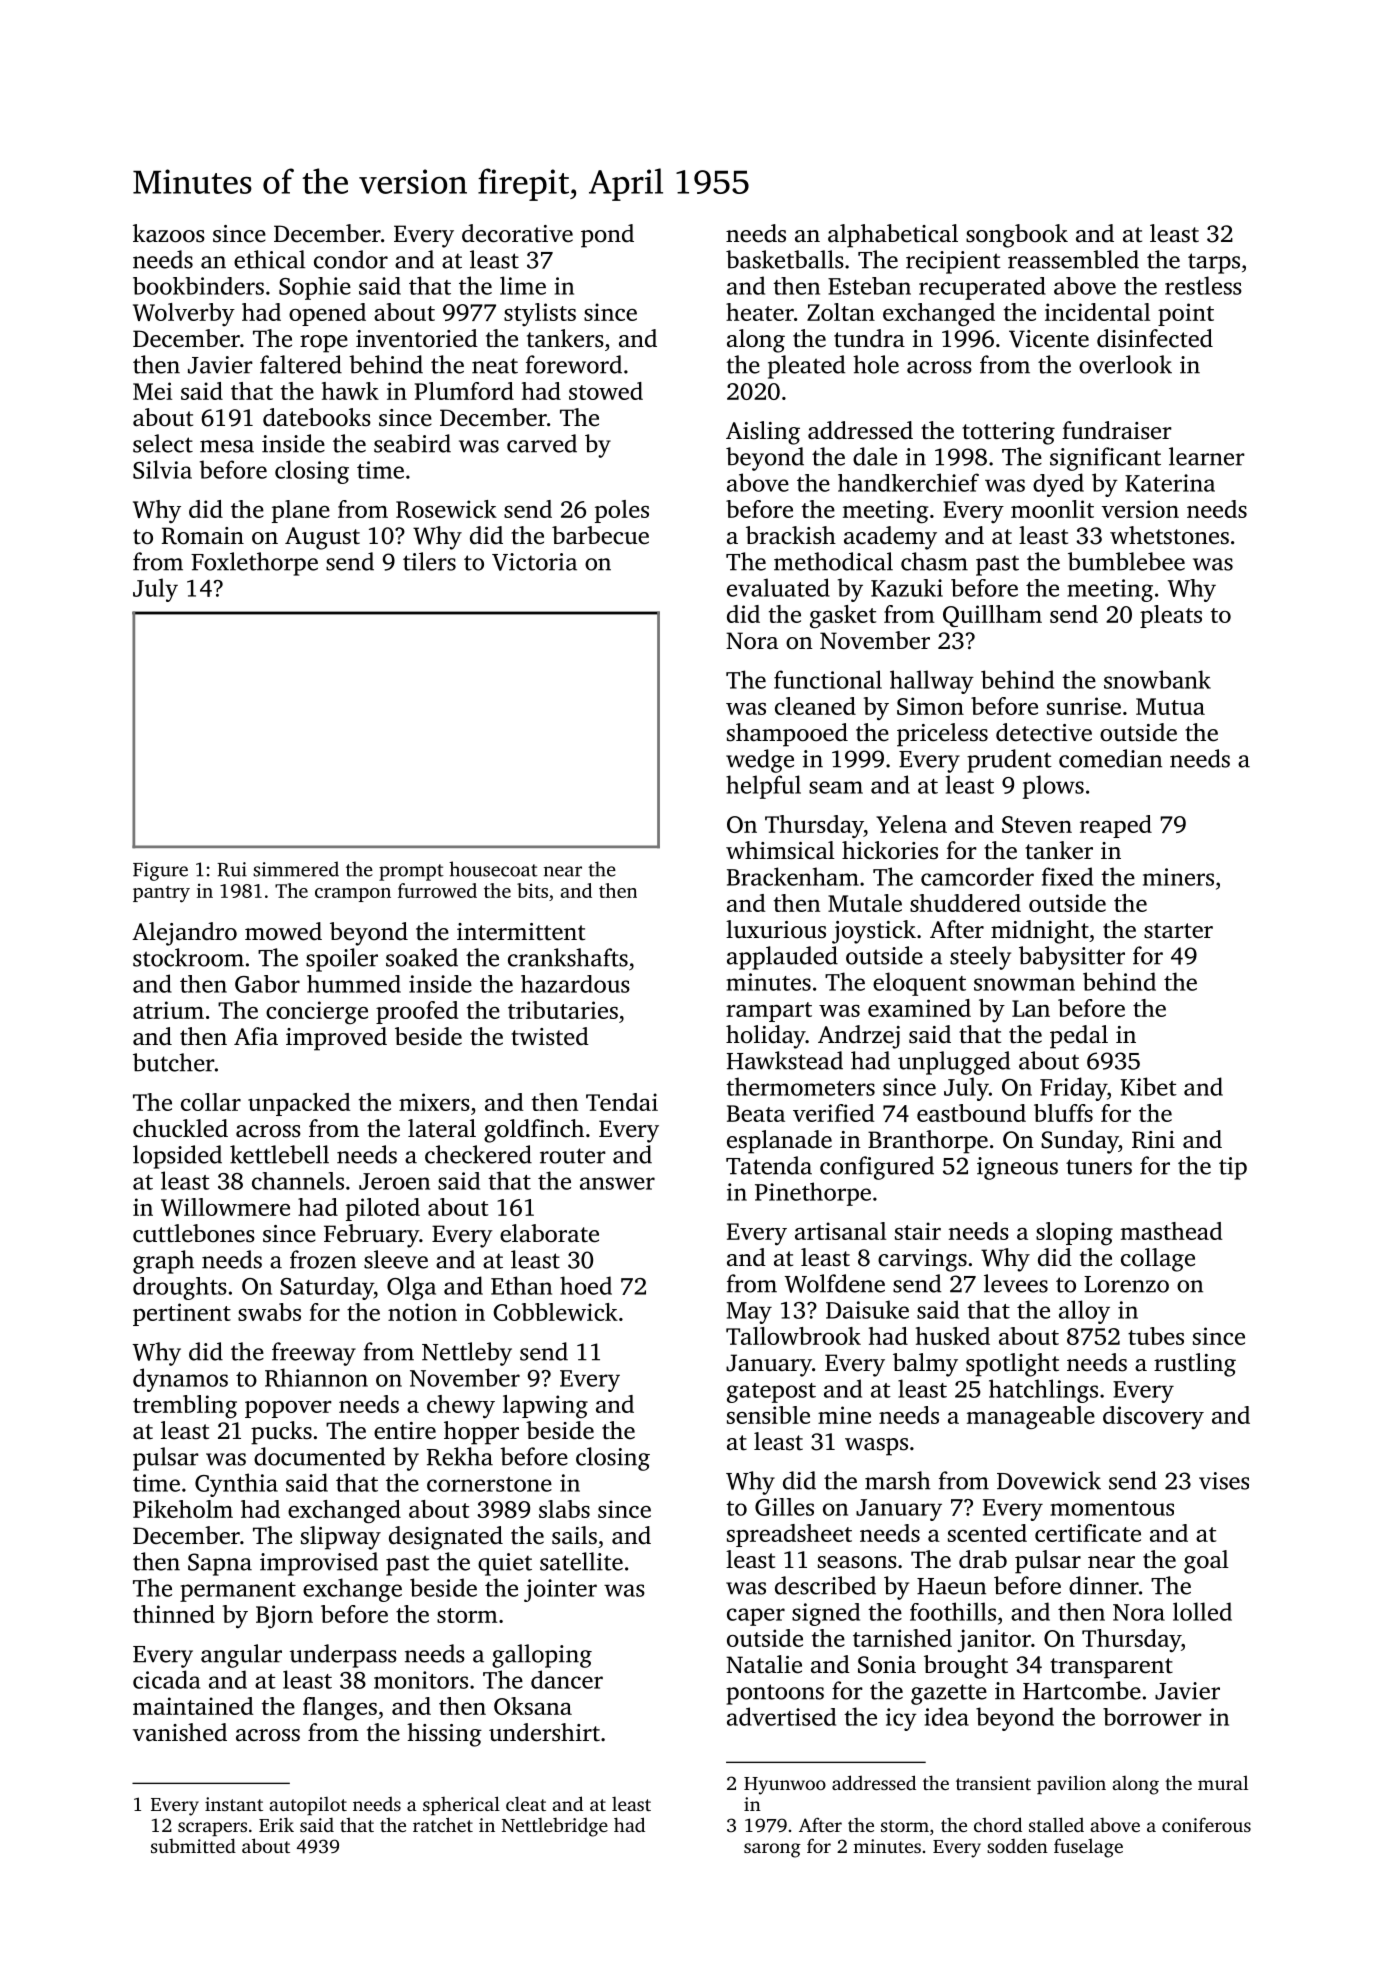 Image resolution: width=1386 pixels, height=1969 pixels. I want to click on ratchet, so click(443, 1824).
